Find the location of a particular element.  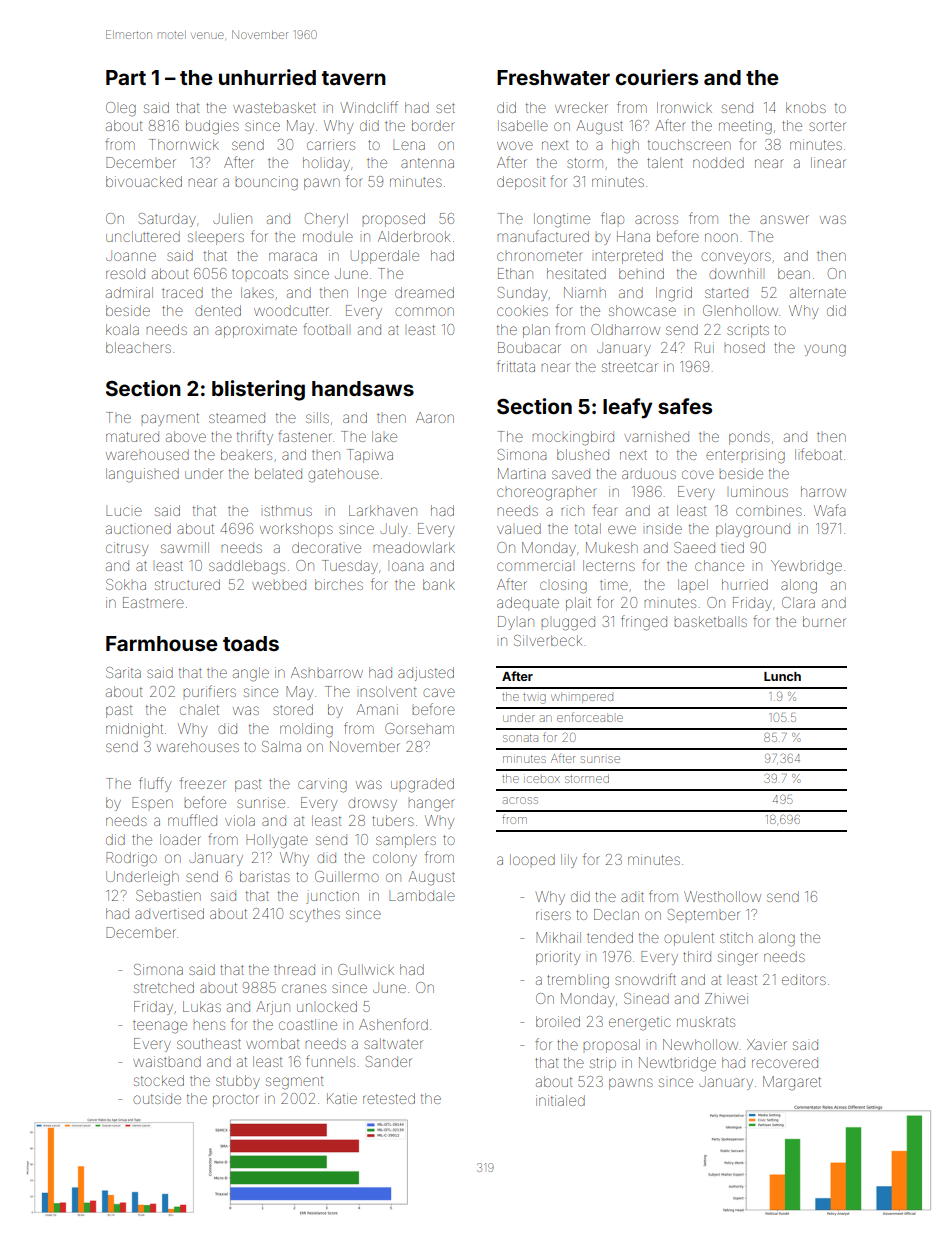

fluffy is located at coordinates (155, 784).
